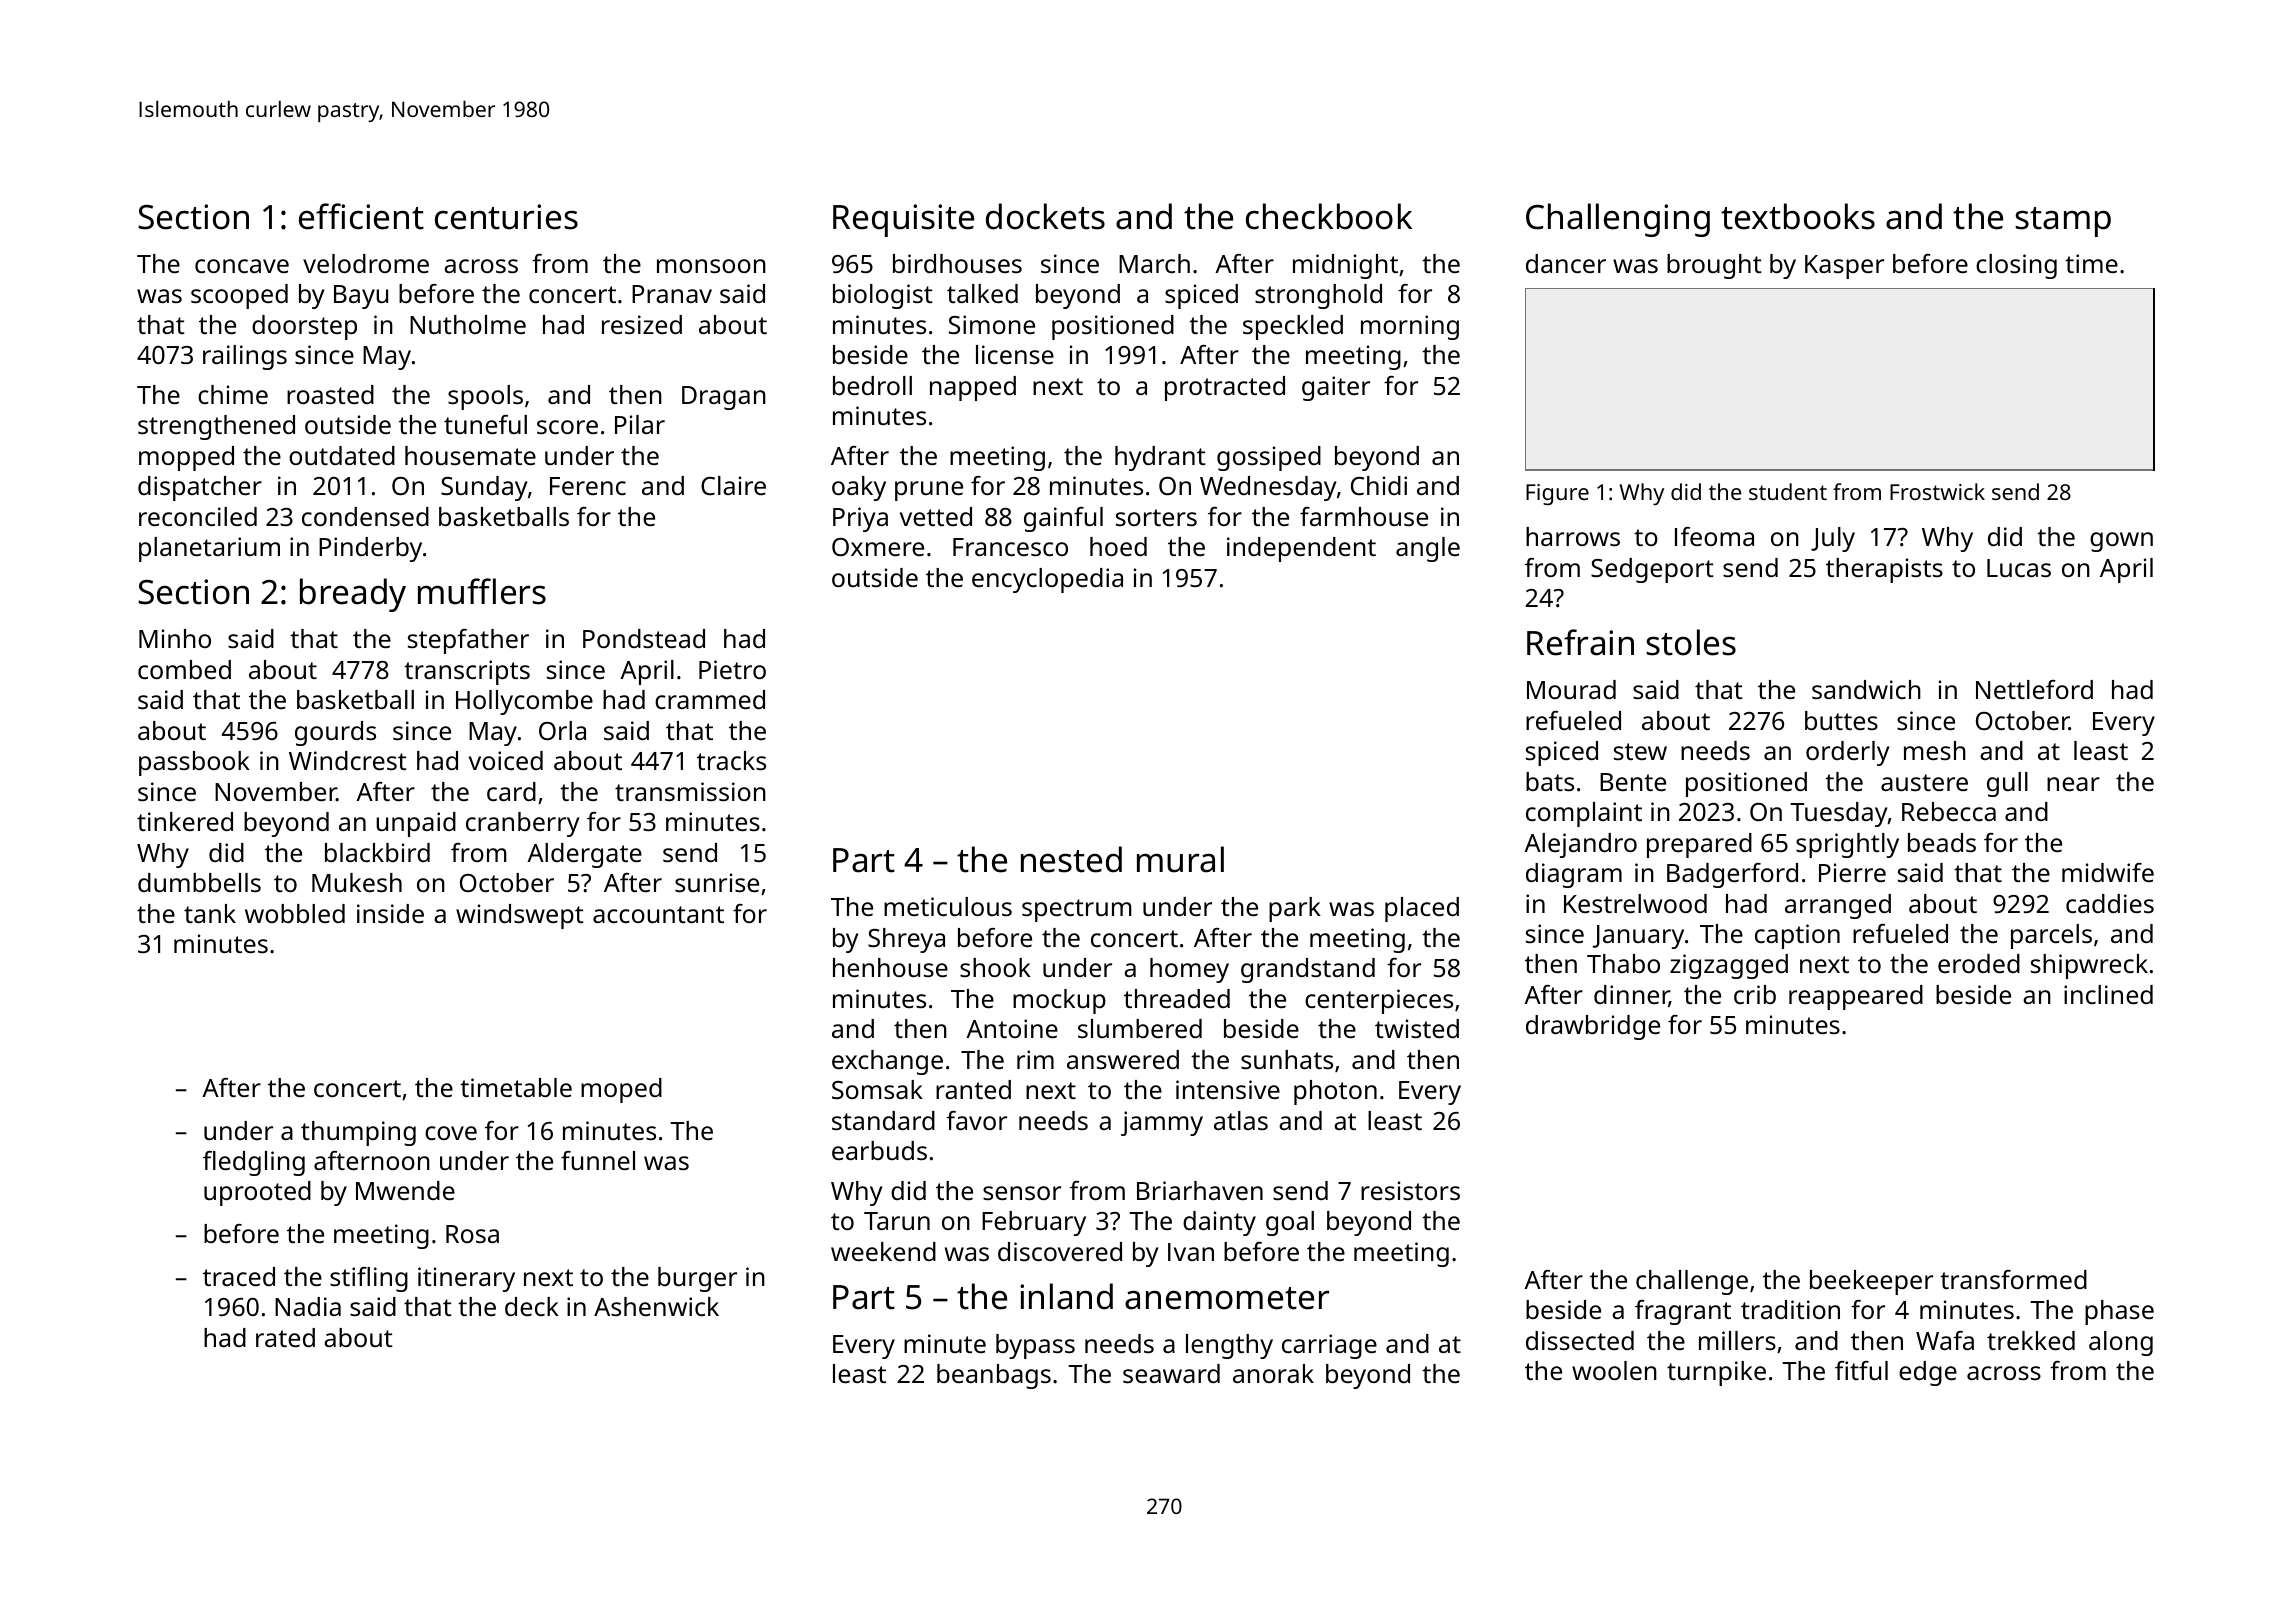  What do you see at coordinates (358, 1133) in the screenshot?
I see `thumping` at bounding box center [358, 1133].
